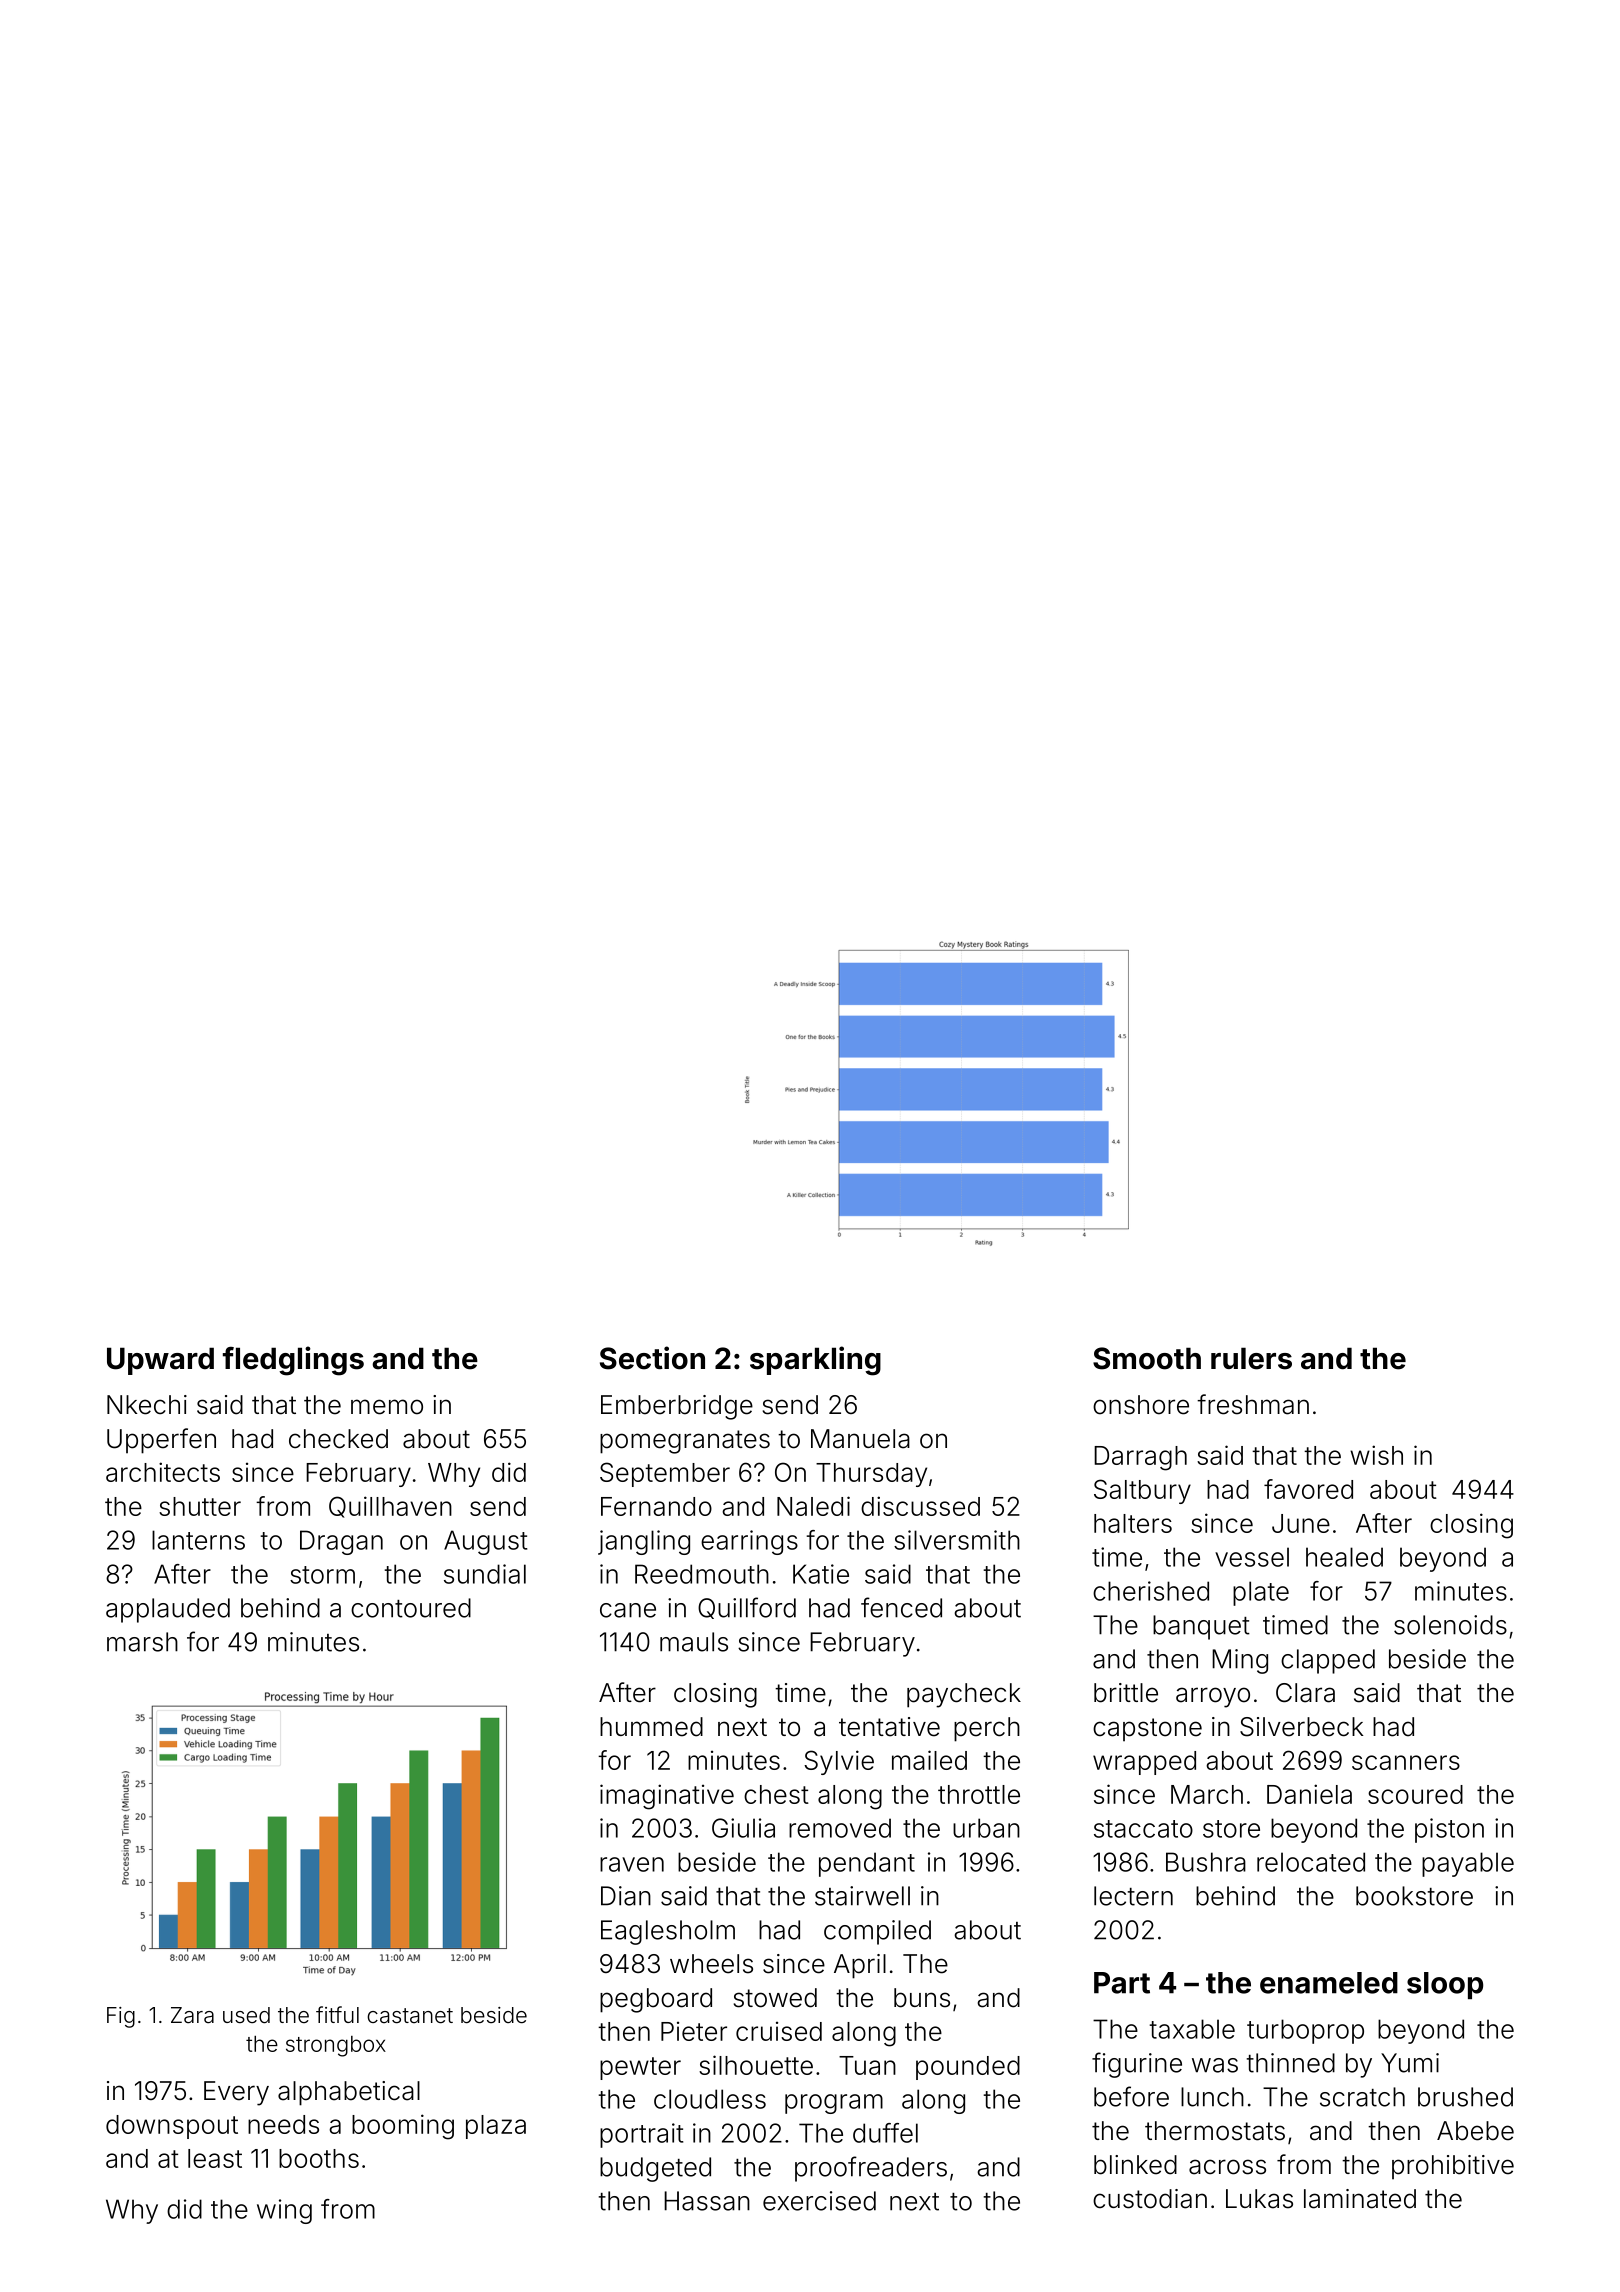 The height and width of the page is (2292, 1620). Describe the element at coordinates (641, 2135) in the page. I see `portrait` at that location.
